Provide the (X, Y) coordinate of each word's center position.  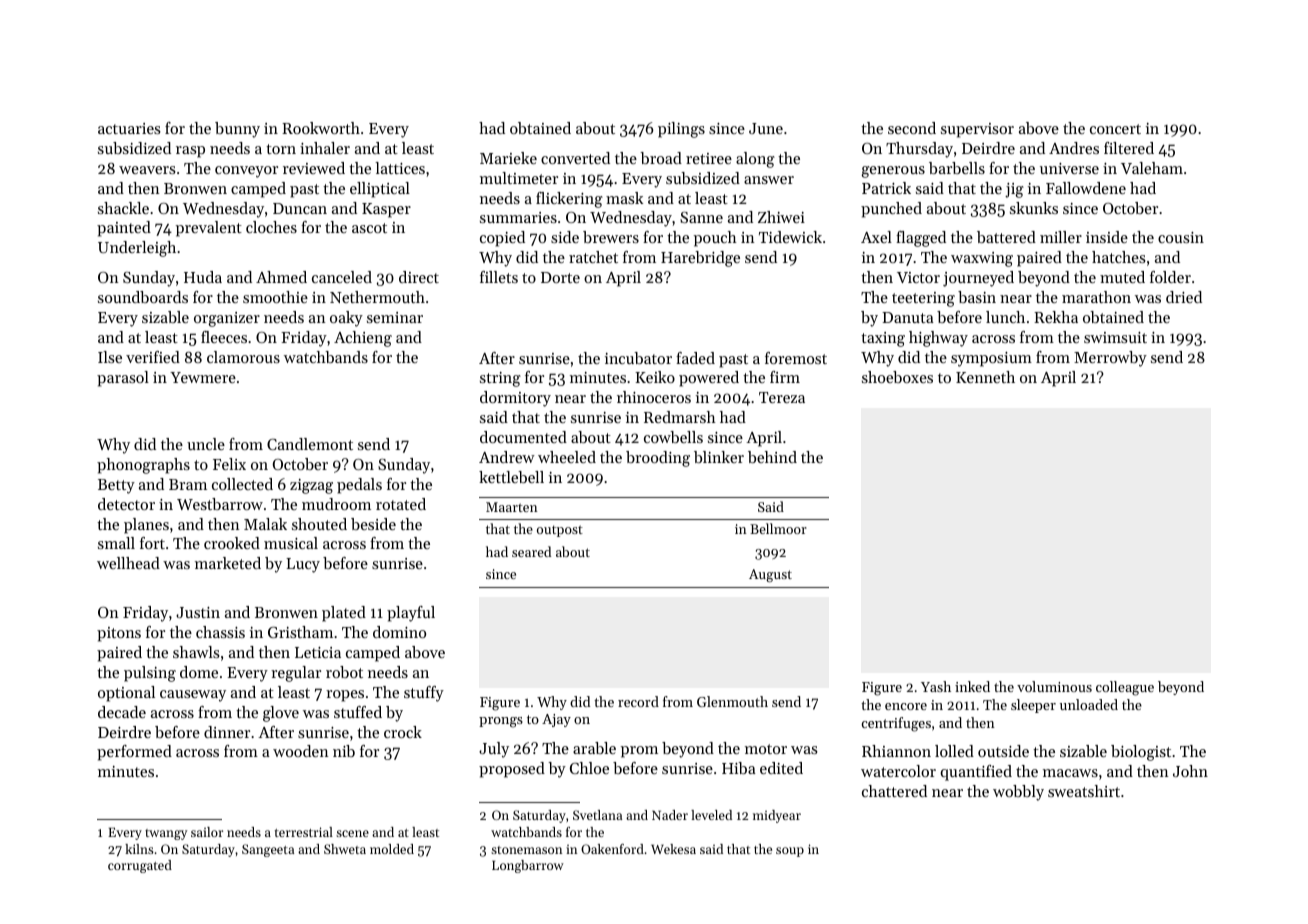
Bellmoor (778, 528)
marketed (228, 563)
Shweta (345, 849)
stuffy (424, 694)
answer (769, 180)
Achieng (363, 339)
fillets (499, 277)
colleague (1125, 688)
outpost (560, 531)
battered (1006, 237)
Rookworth (321, 128)
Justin (198, 612)
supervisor (977, 130)
